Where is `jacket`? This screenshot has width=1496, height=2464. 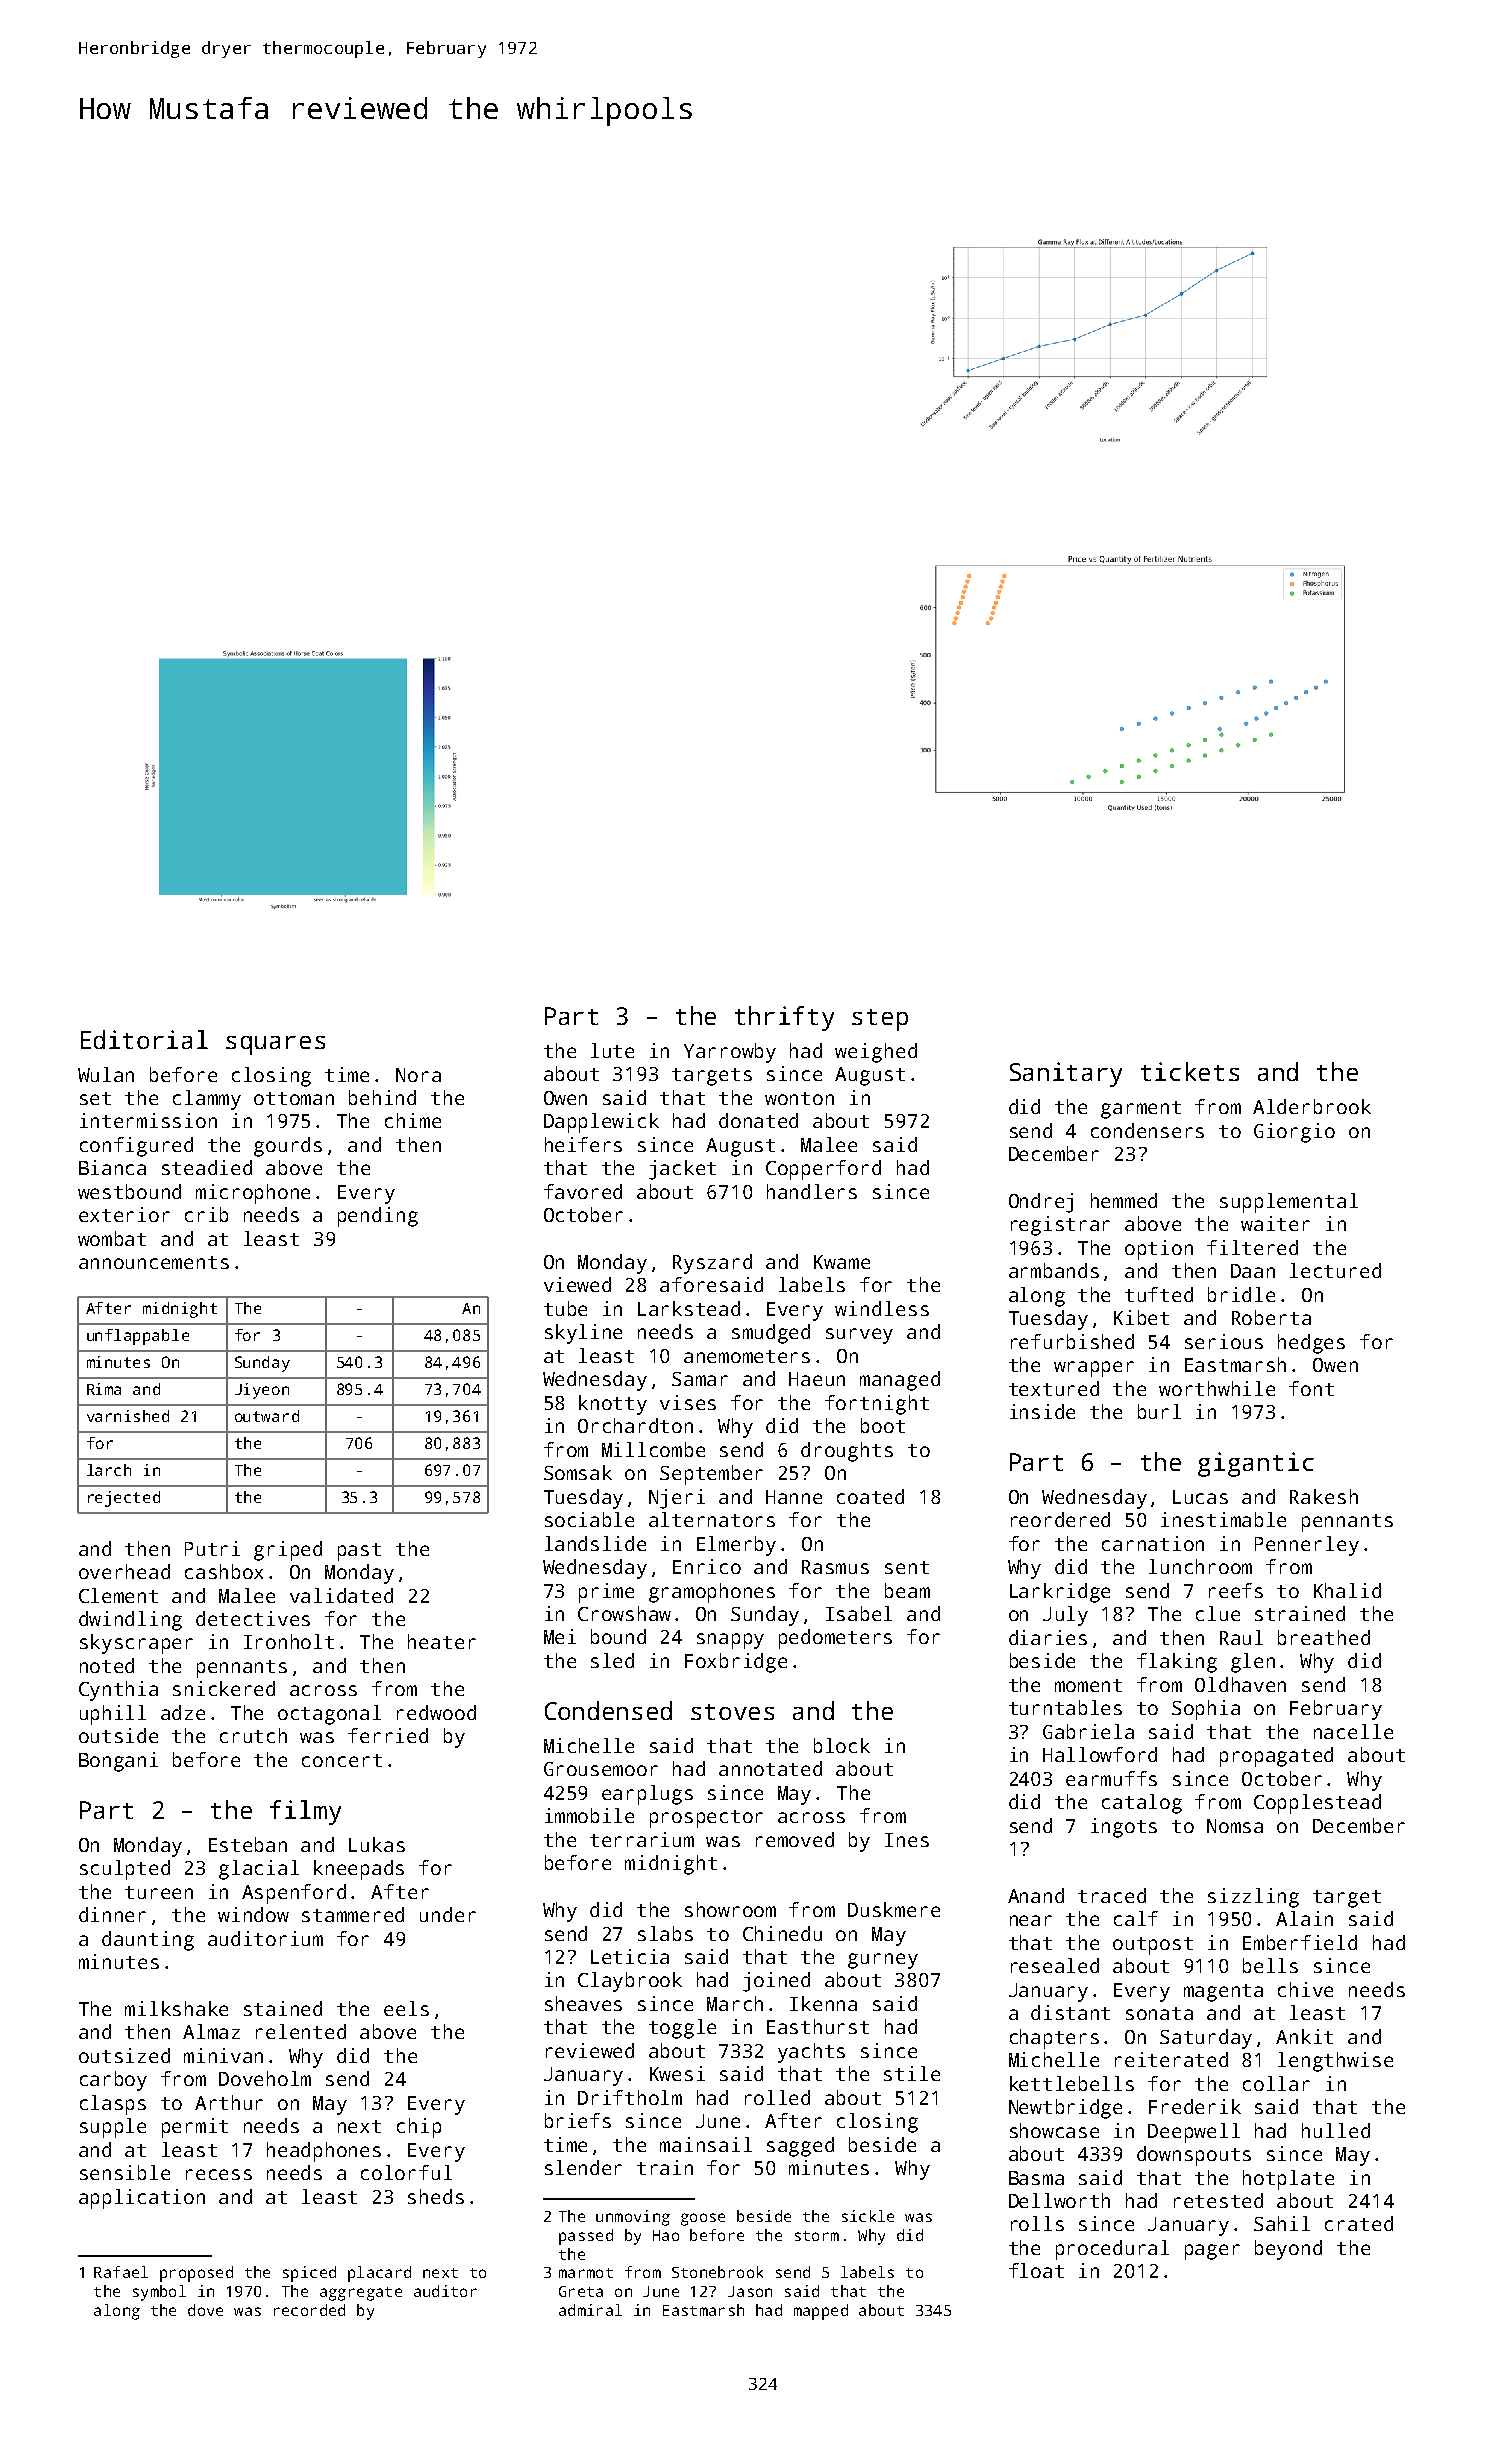
jacket is located at coordinates (682, 1170).
